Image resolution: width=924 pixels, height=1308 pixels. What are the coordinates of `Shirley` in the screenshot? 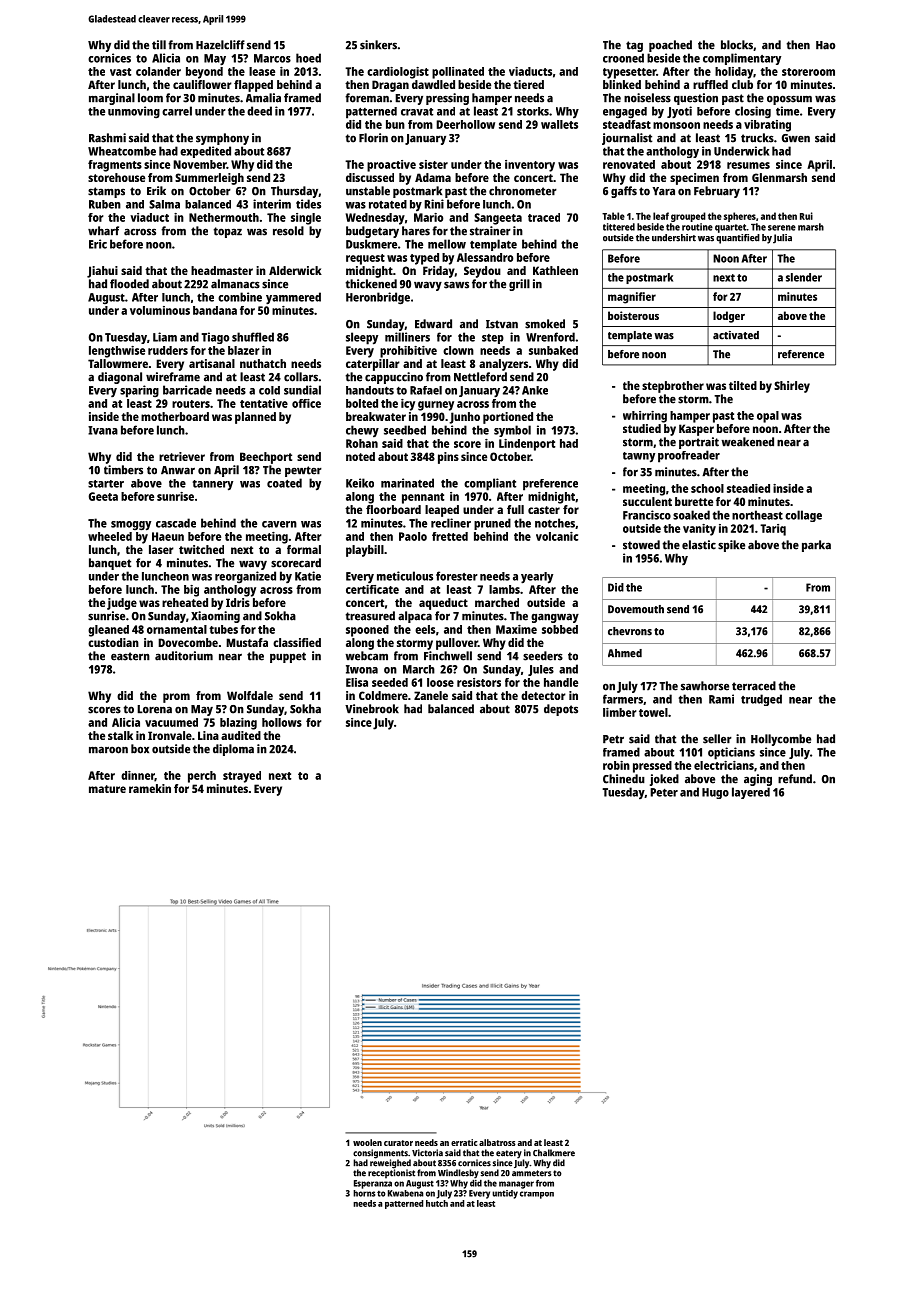 It's located at (792, 387).
